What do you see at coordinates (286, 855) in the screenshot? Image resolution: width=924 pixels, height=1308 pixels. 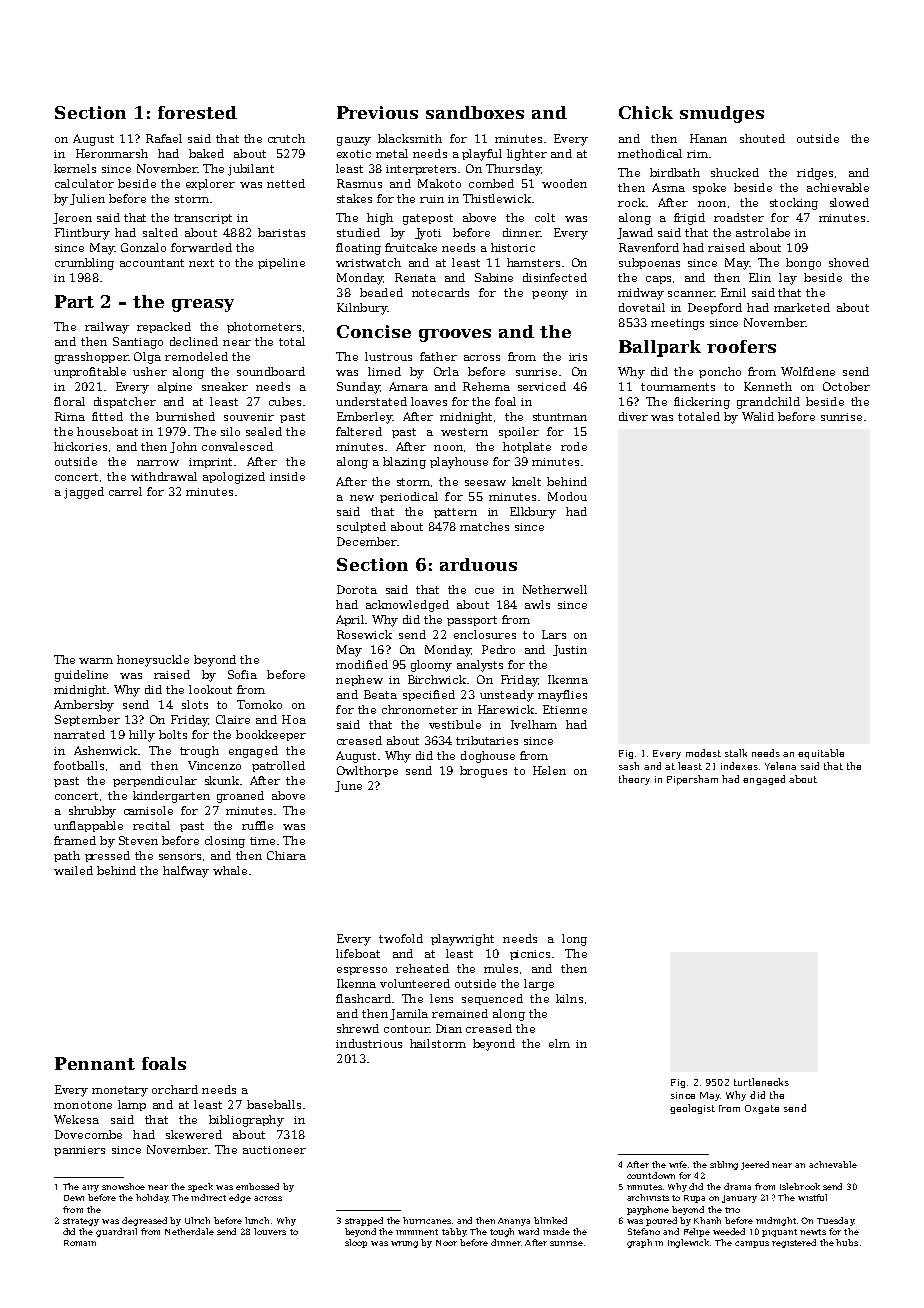 I see `Chiara` at bounding box center [286, 855].
